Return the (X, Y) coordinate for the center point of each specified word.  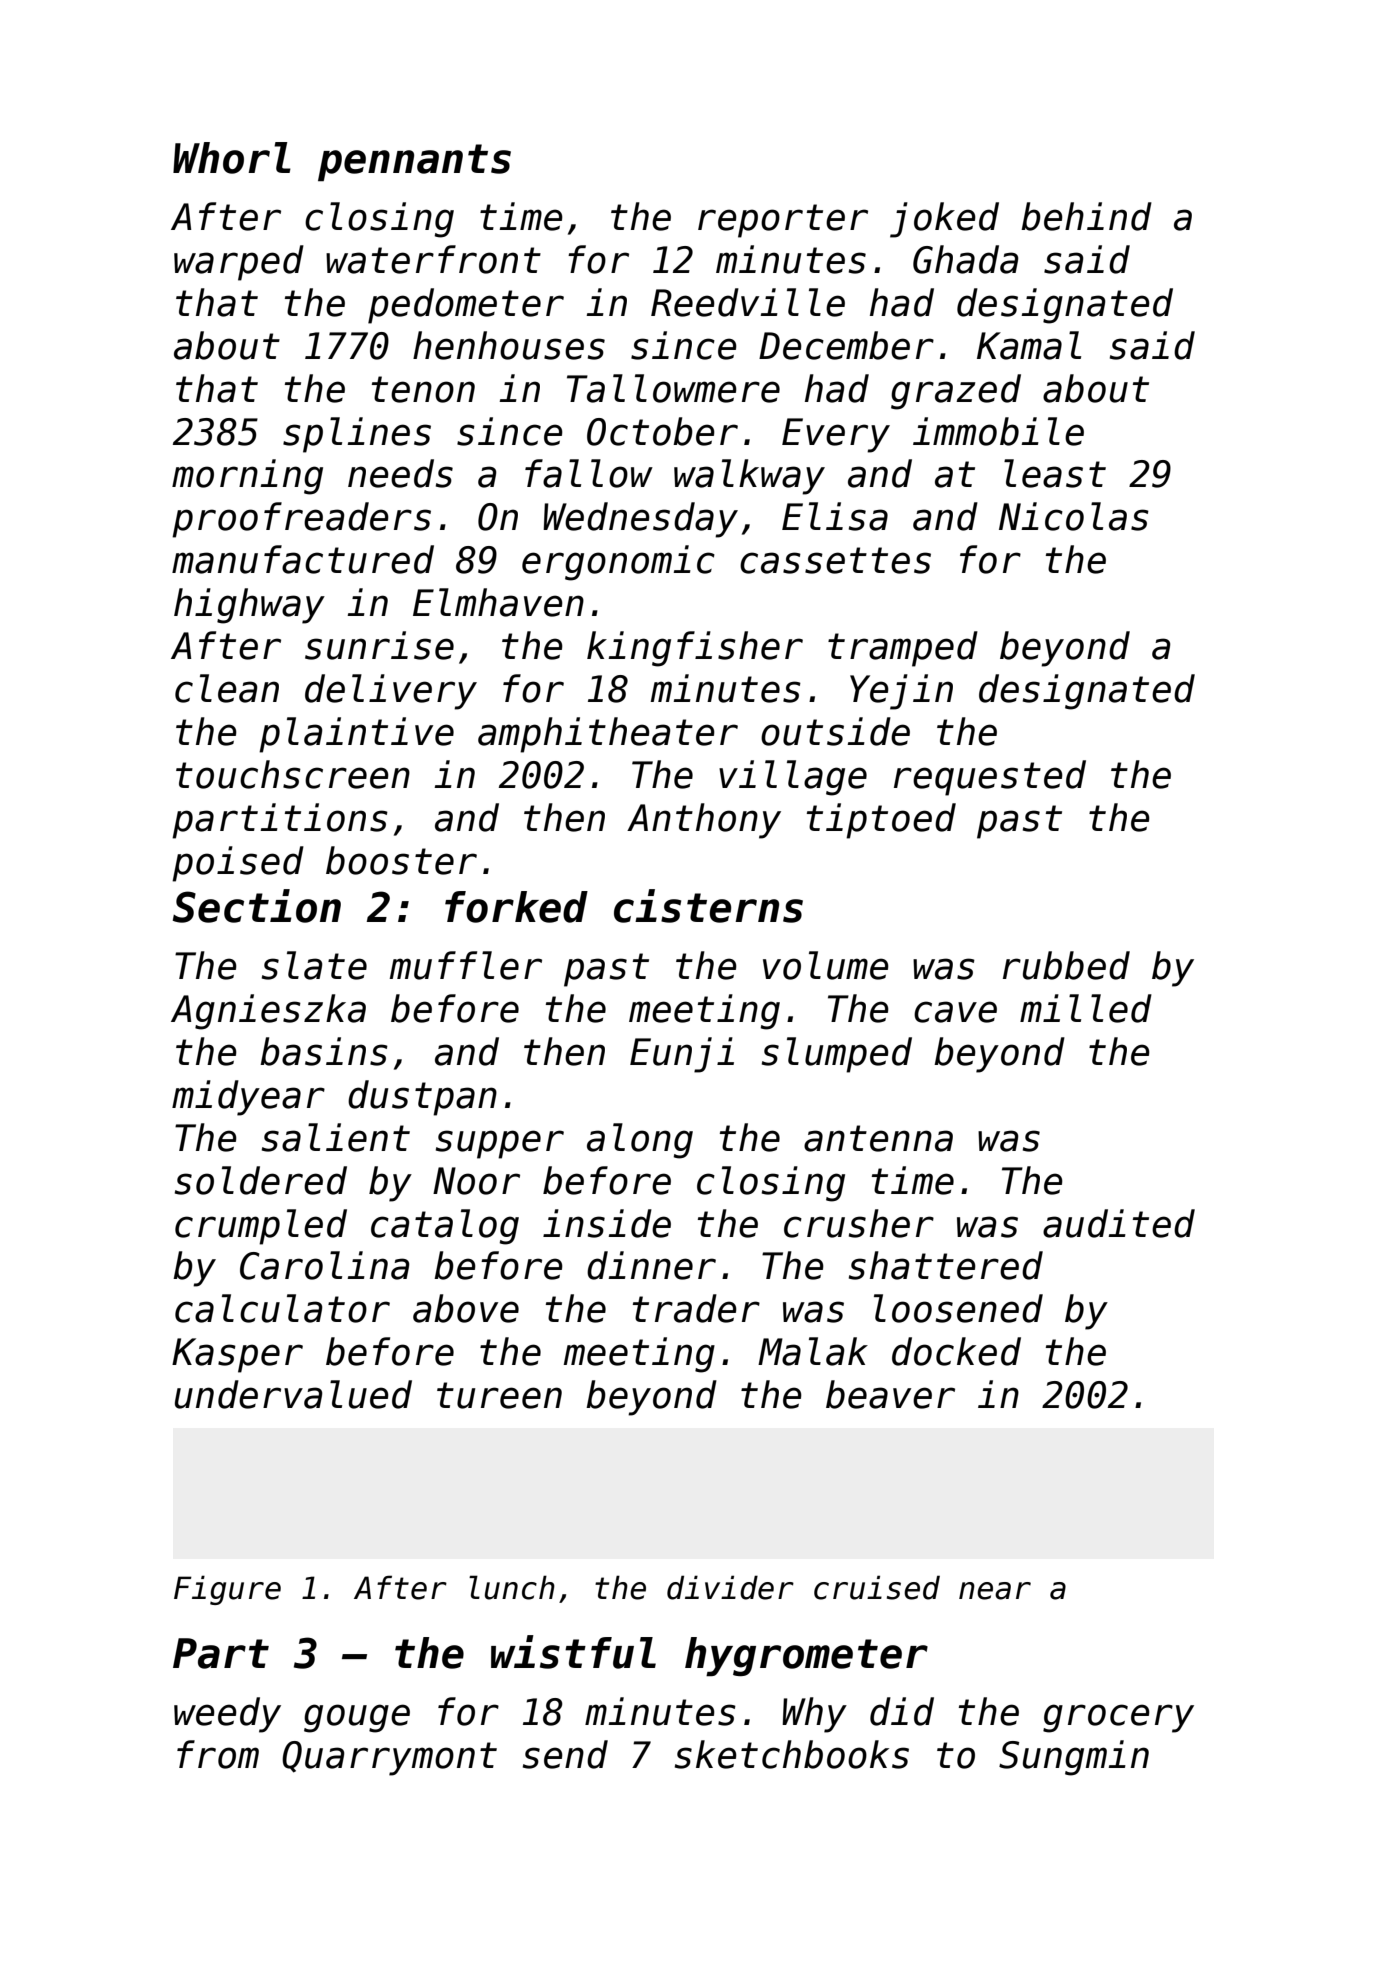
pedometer (466, 306)
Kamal (1029, 345)
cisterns (708, 906)
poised (238, 864)
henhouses (509, 345)
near (995, 1591)
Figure (227, 1590)
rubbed (1066, 965)
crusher (859, 1223)
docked (956, 1351)
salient (336, 1137)
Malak (813, 1351)
